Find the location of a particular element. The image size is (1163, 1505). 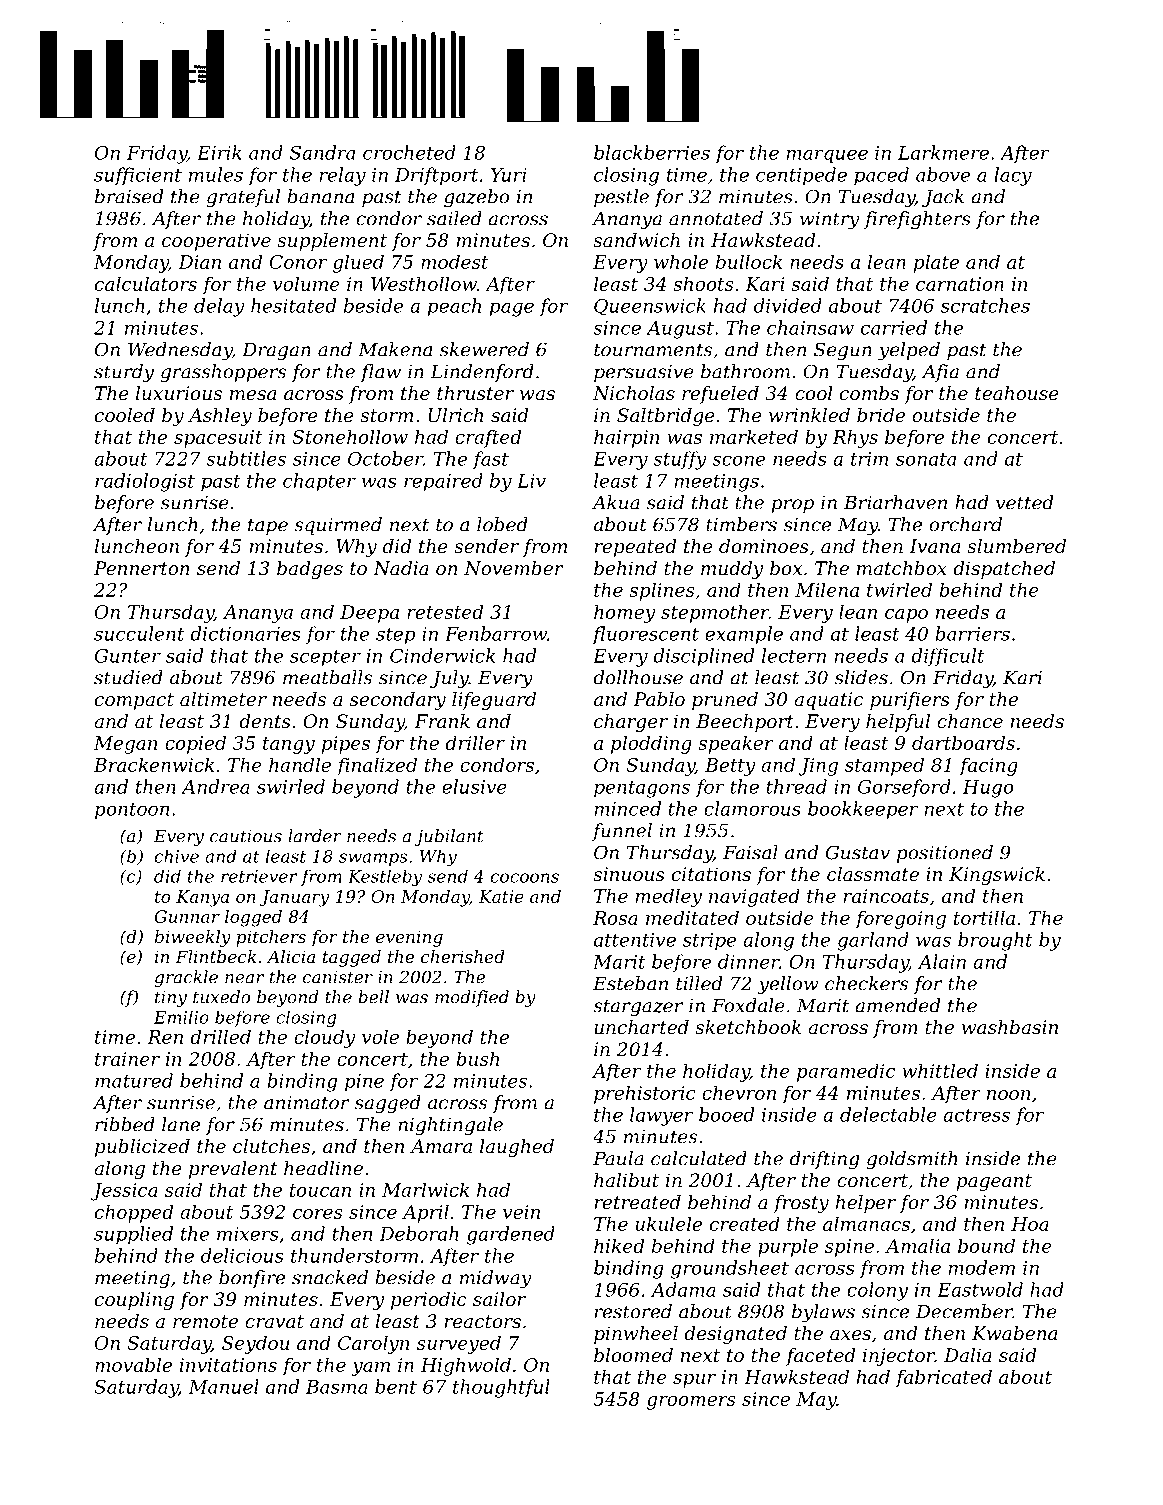

Sandra is located at coordinates (322, 152).
